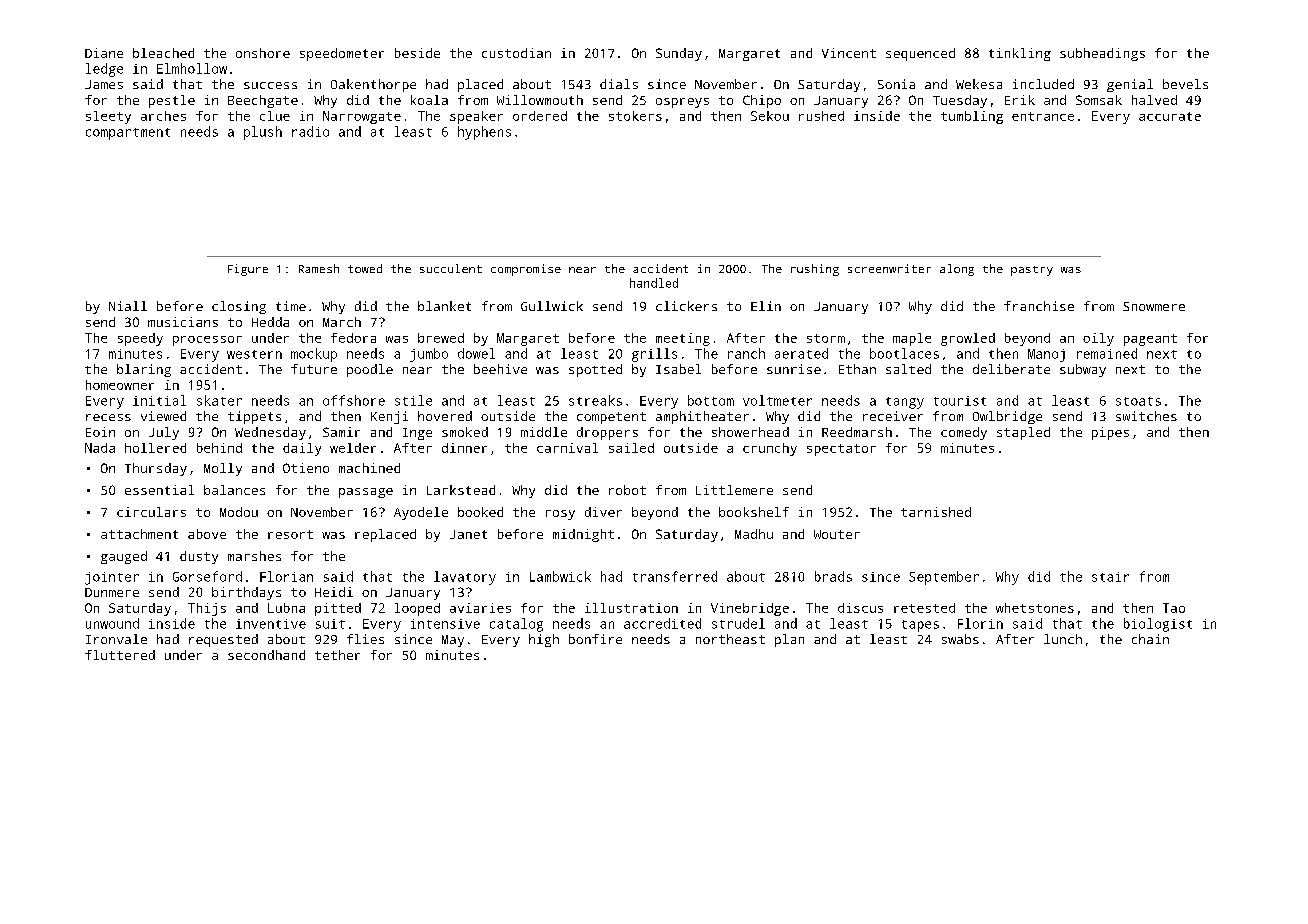 The width and height of the screenshot is (1308, 924). I want to click on accurate, so click(1170, 116).
